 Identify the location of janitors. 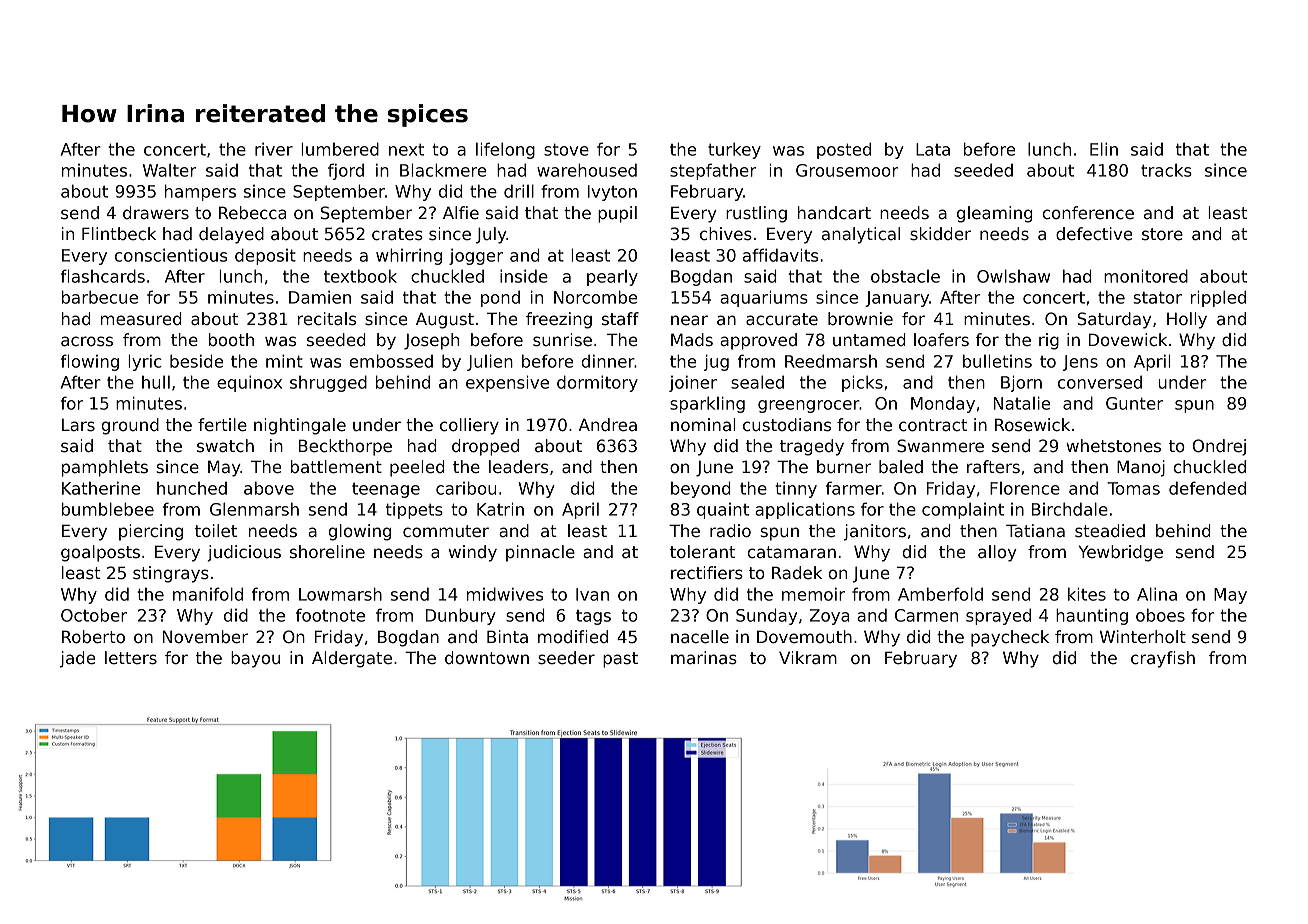
(875, 532).
